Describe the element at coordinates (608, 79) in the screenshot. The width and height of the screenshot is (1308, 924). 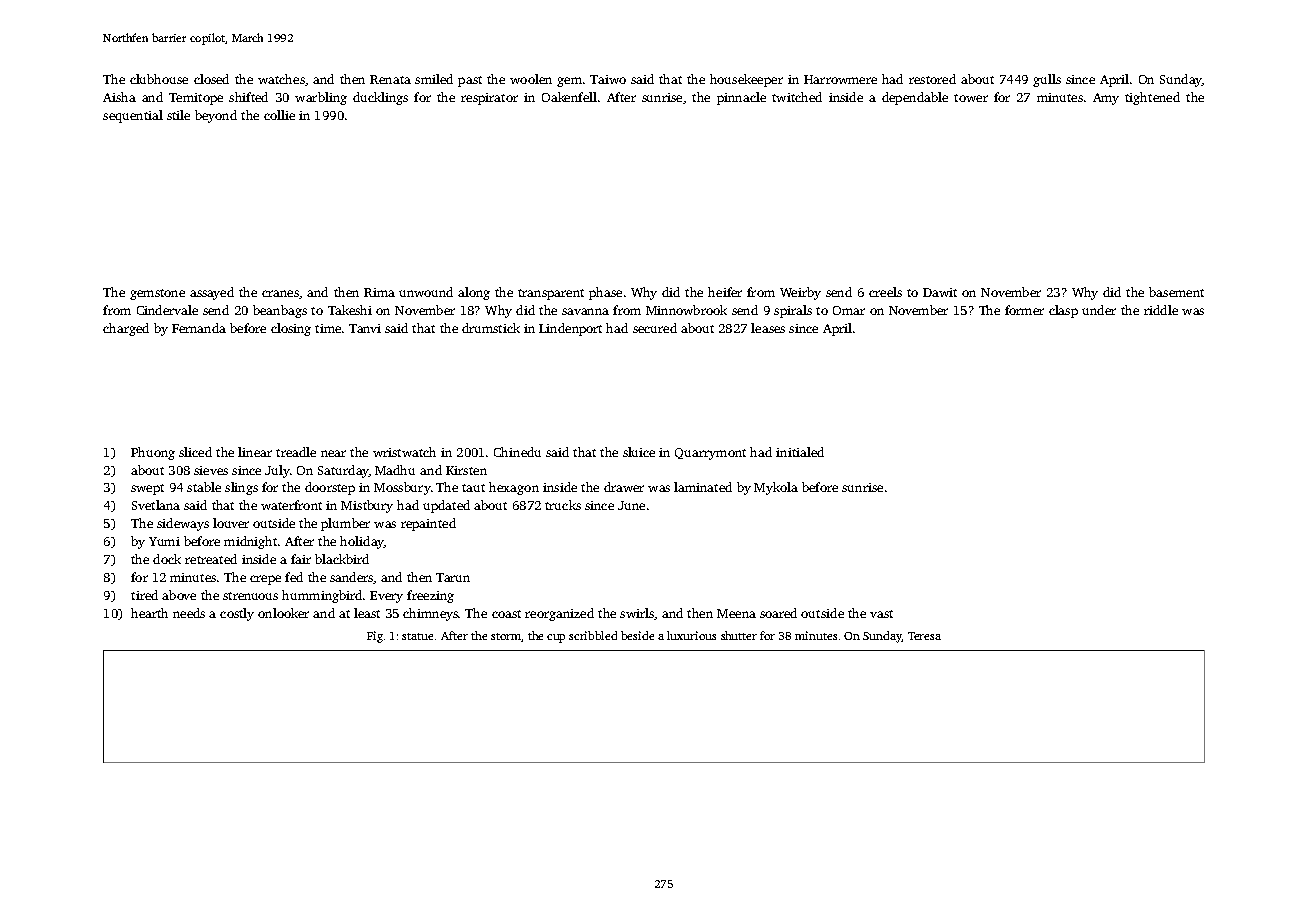
I see `Taiwo` at that location.
